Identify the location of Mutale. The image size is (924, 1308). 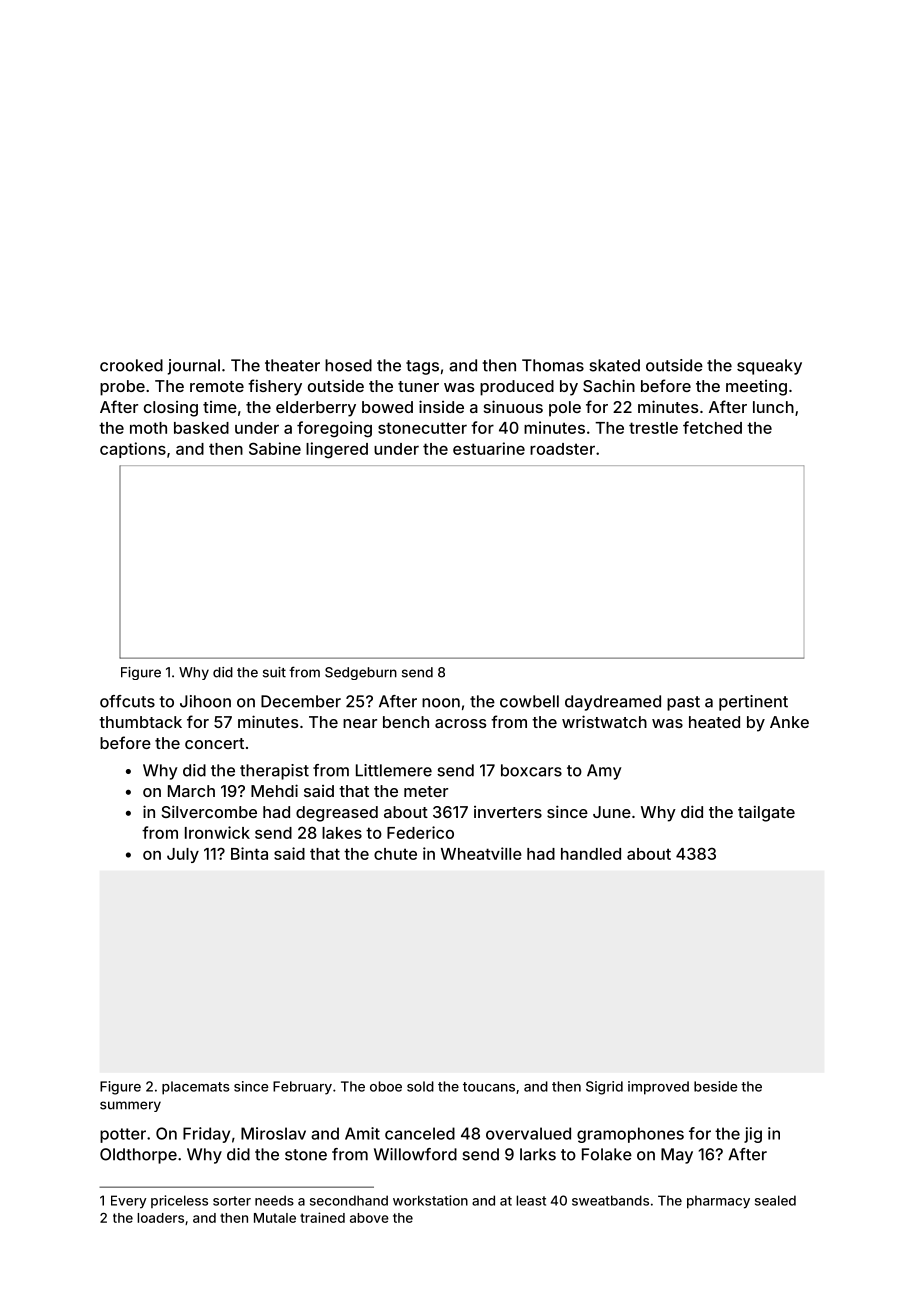
(275, 1218).
